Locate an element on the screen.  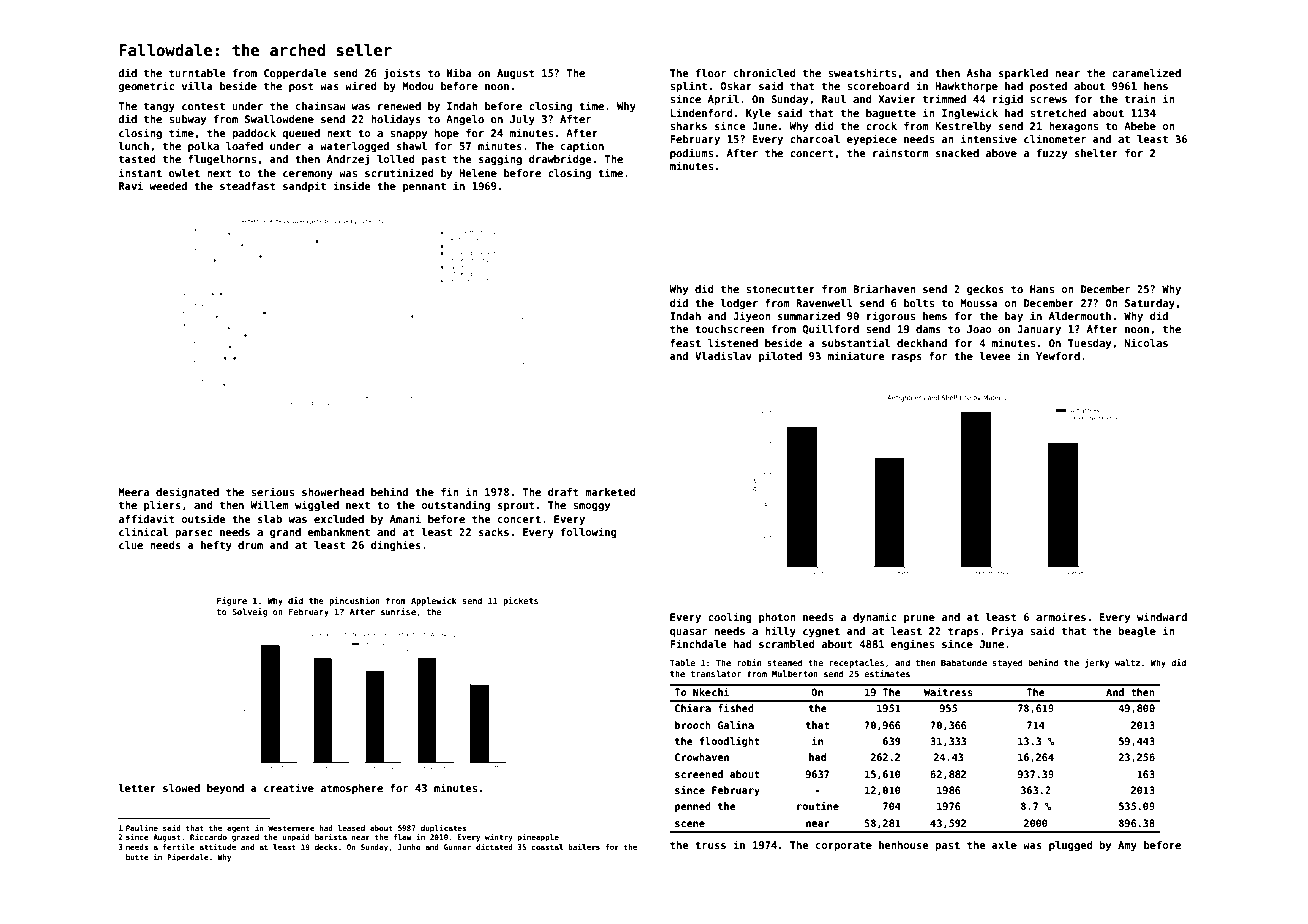
rasps is located at coordinates (907, 358).
